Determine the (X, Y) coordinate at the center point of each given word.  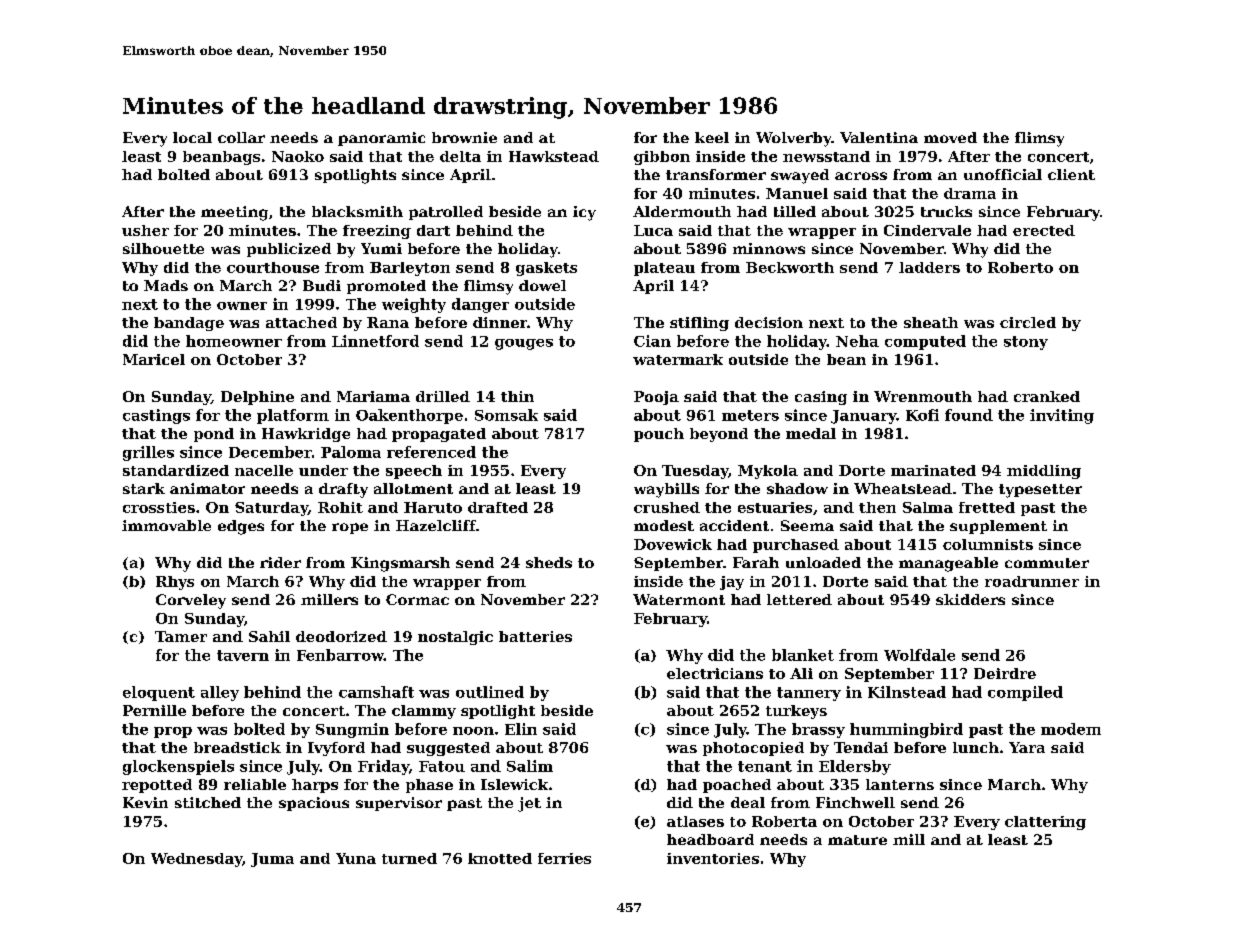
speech (414, 472)
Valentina (879, 137)
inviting (1062, 416)
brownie (464, 137)
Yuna (356, 858)
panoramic (381, 139)
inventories (713, 858)
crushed (667, 507)
